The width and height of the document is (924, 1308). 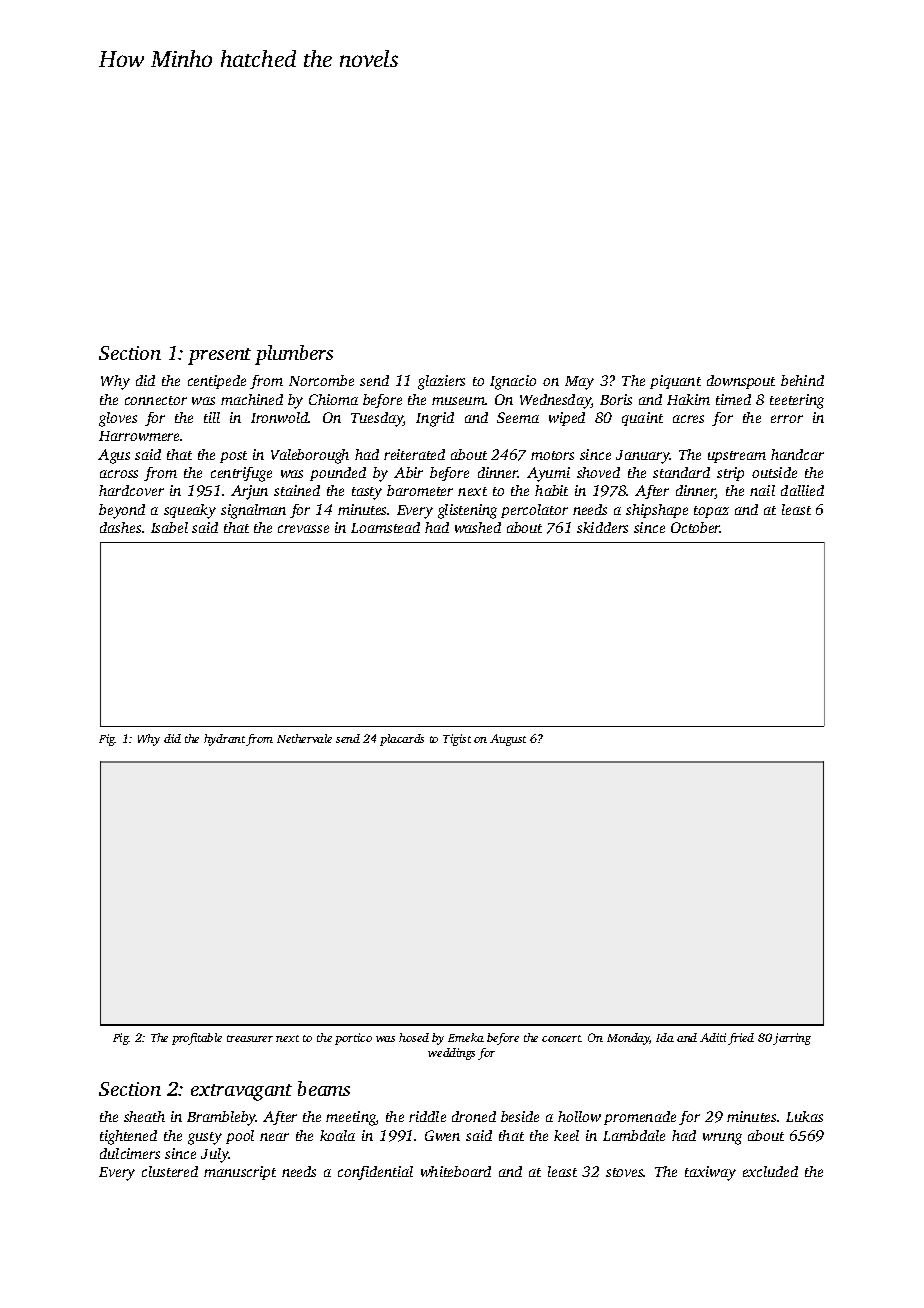 What do you see at coordinates (420, 490) in the document?
I see `barometer` at bounding box center [420, 490].
